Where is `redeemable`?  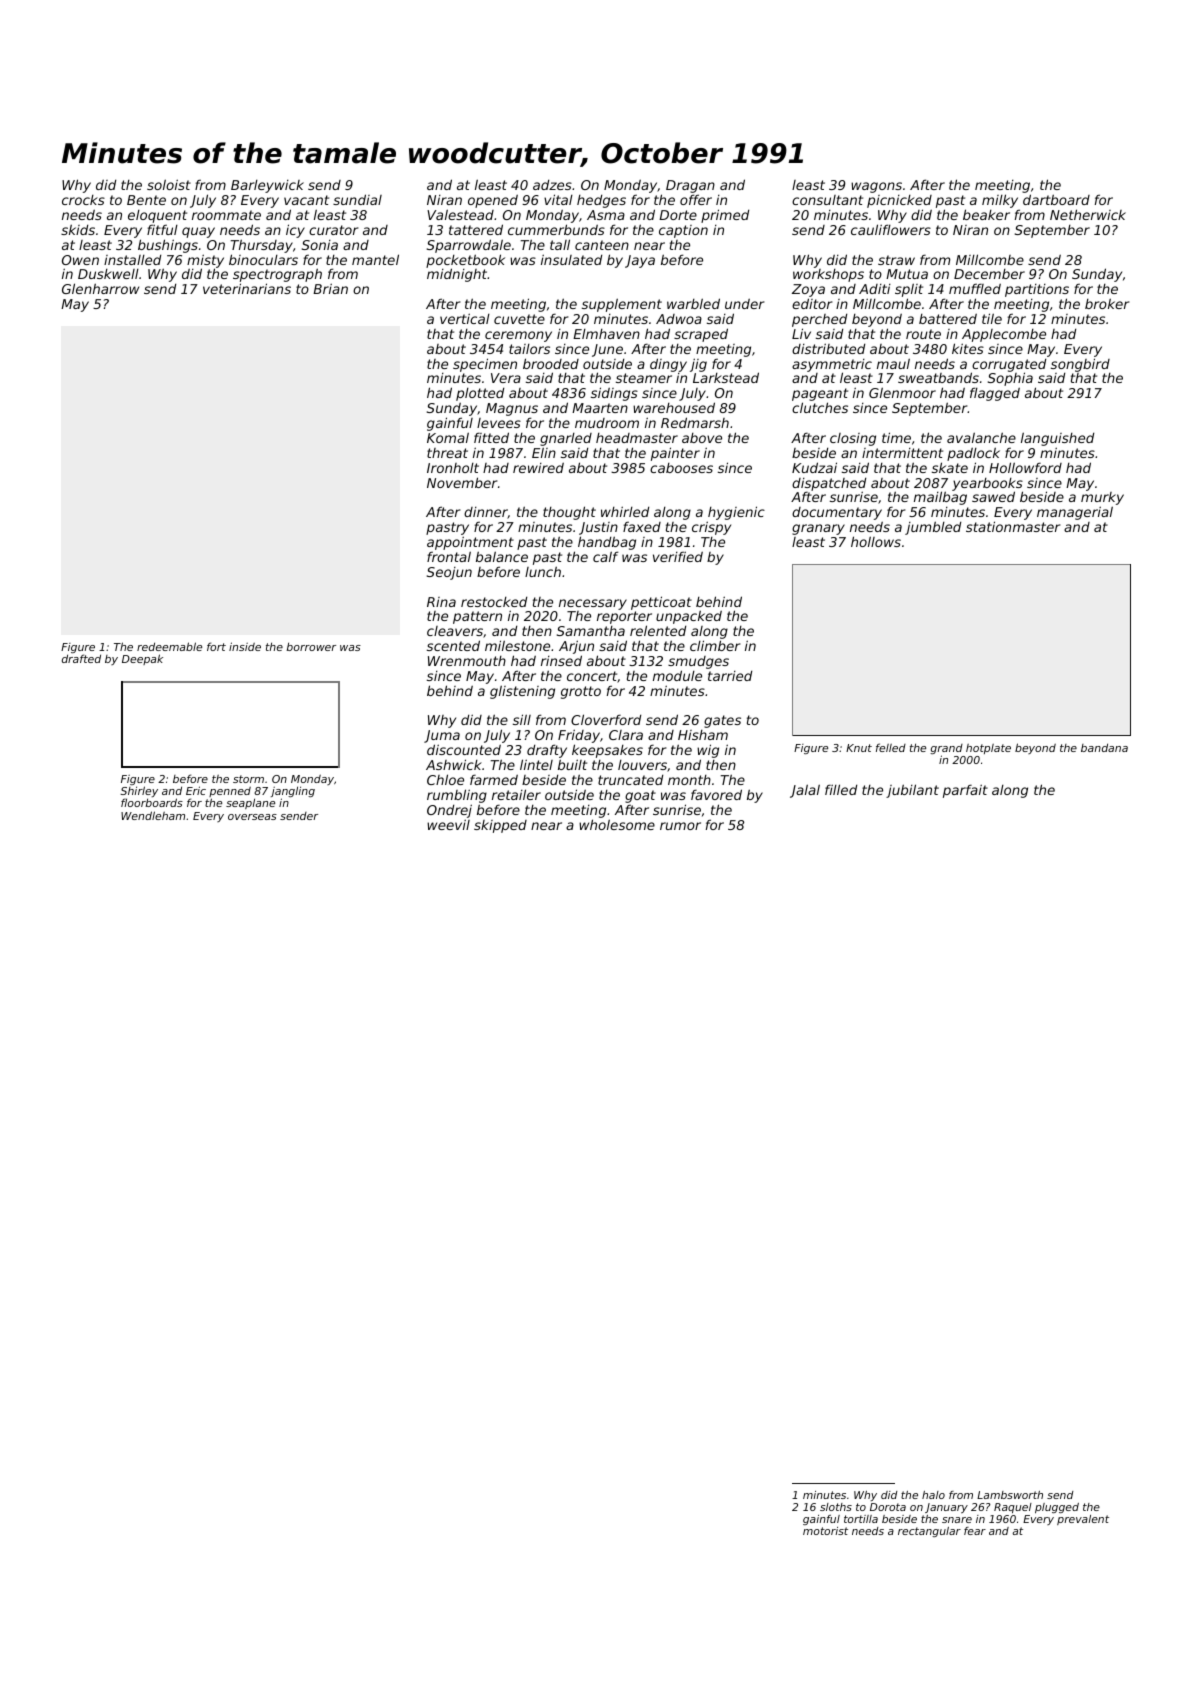
redeemable is located at coordinates (169, 646).
